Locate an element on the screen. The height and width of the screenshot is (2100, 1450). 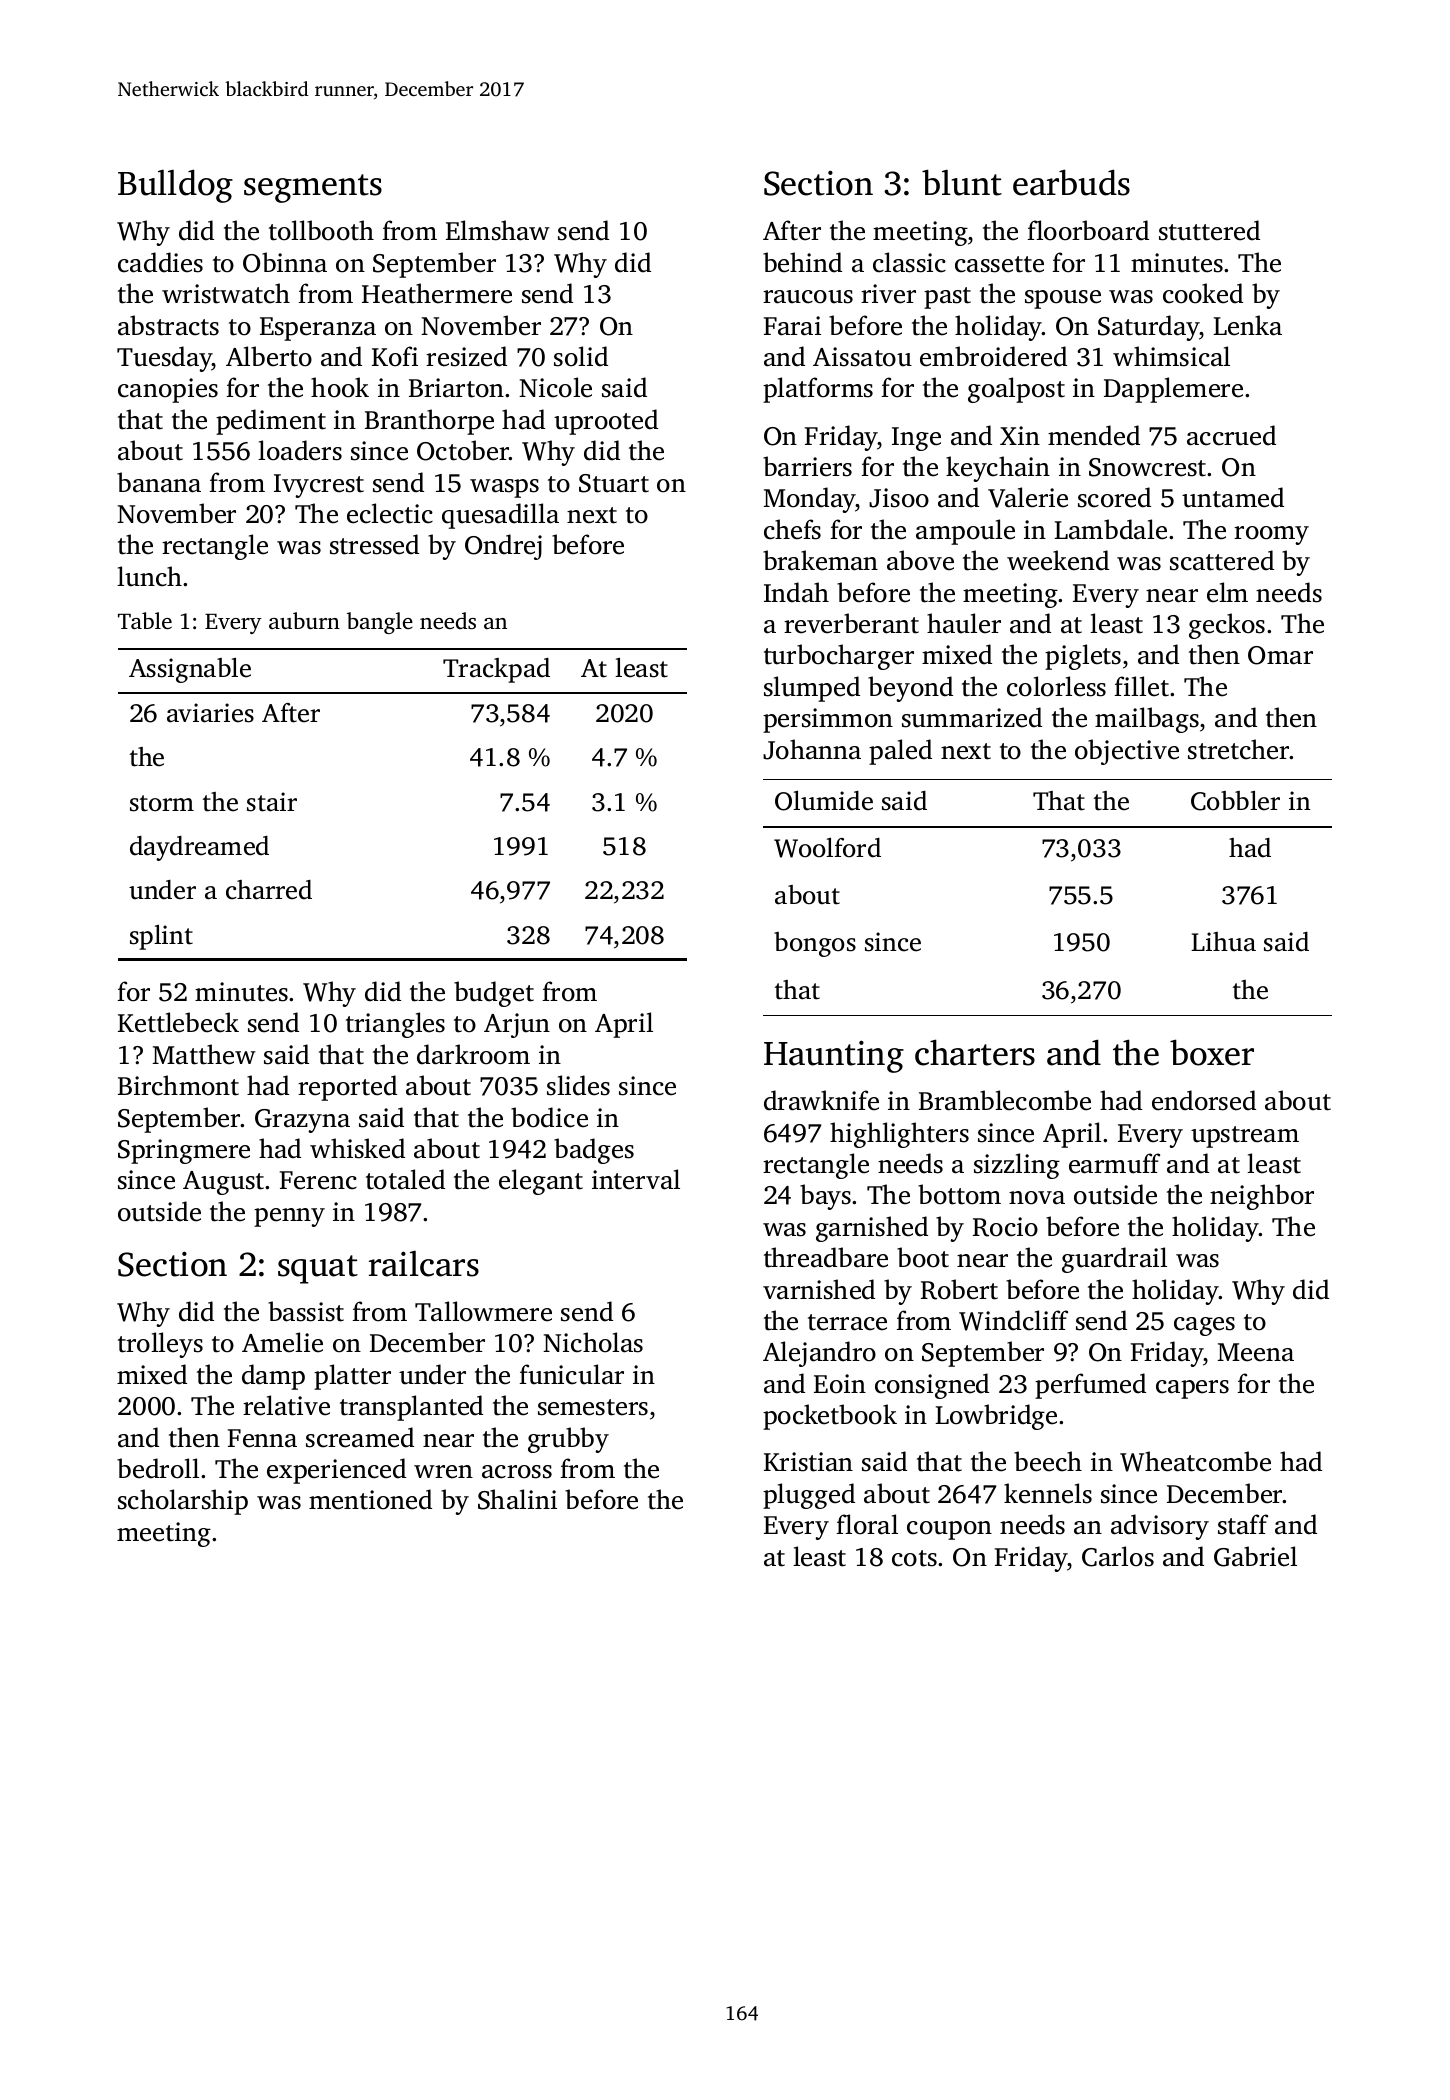
scholarship is located at coordinates (183, 1502).
